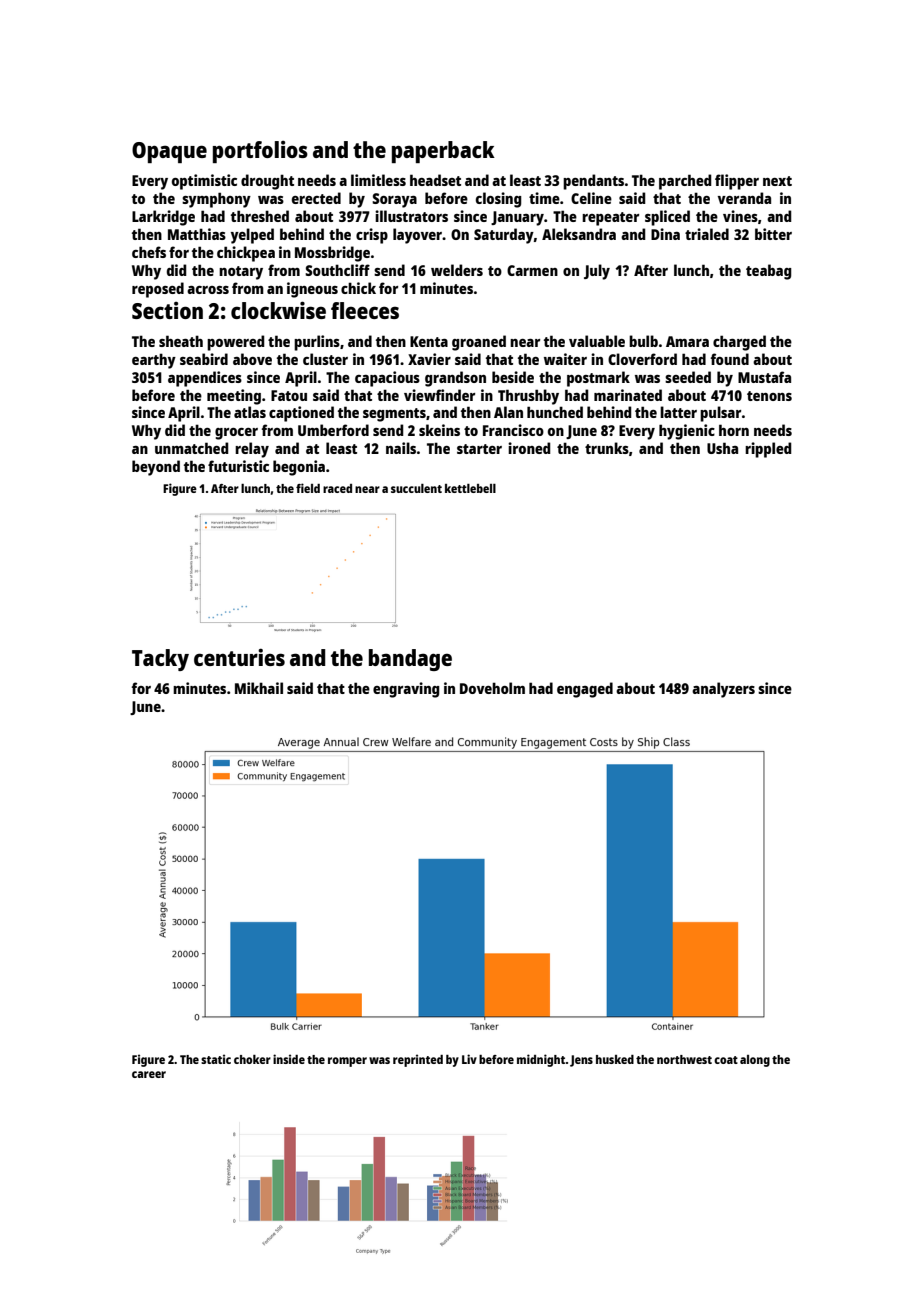 The image size is (924, 1314). What do you see at coordinates (149, 1074) in the screenshot?
I see `career` at bounding box center [149, 1074].
